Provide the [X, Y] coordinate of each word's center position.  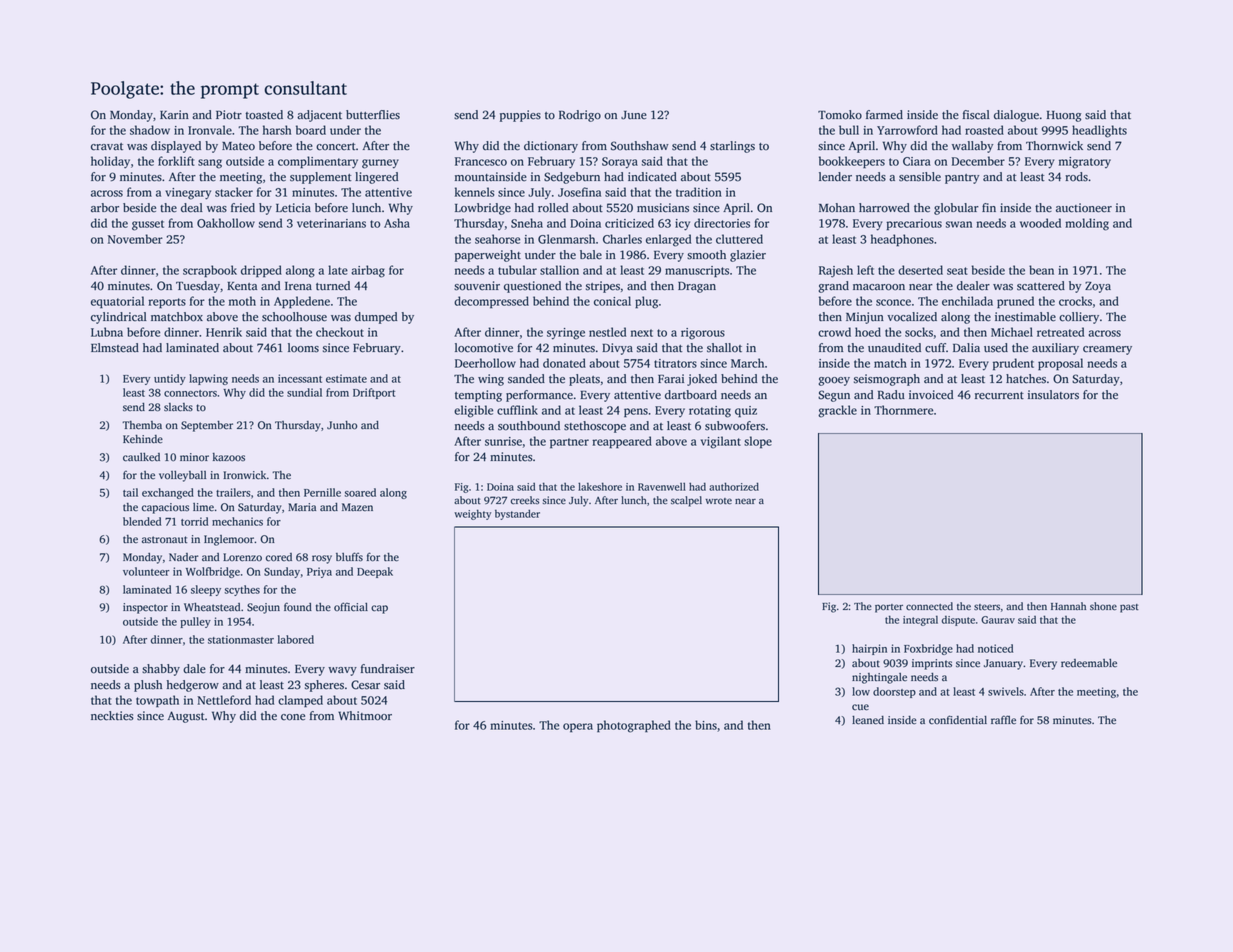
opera [578, 727]
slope [758, 442]
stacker [234, 192]
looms [303, 348]
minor [194, 457]
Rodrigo [580, 116]
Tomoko [840, 115]
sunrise [503, 441]
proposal [1060, 364]
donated [564, 363]
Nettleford [224, 700]
